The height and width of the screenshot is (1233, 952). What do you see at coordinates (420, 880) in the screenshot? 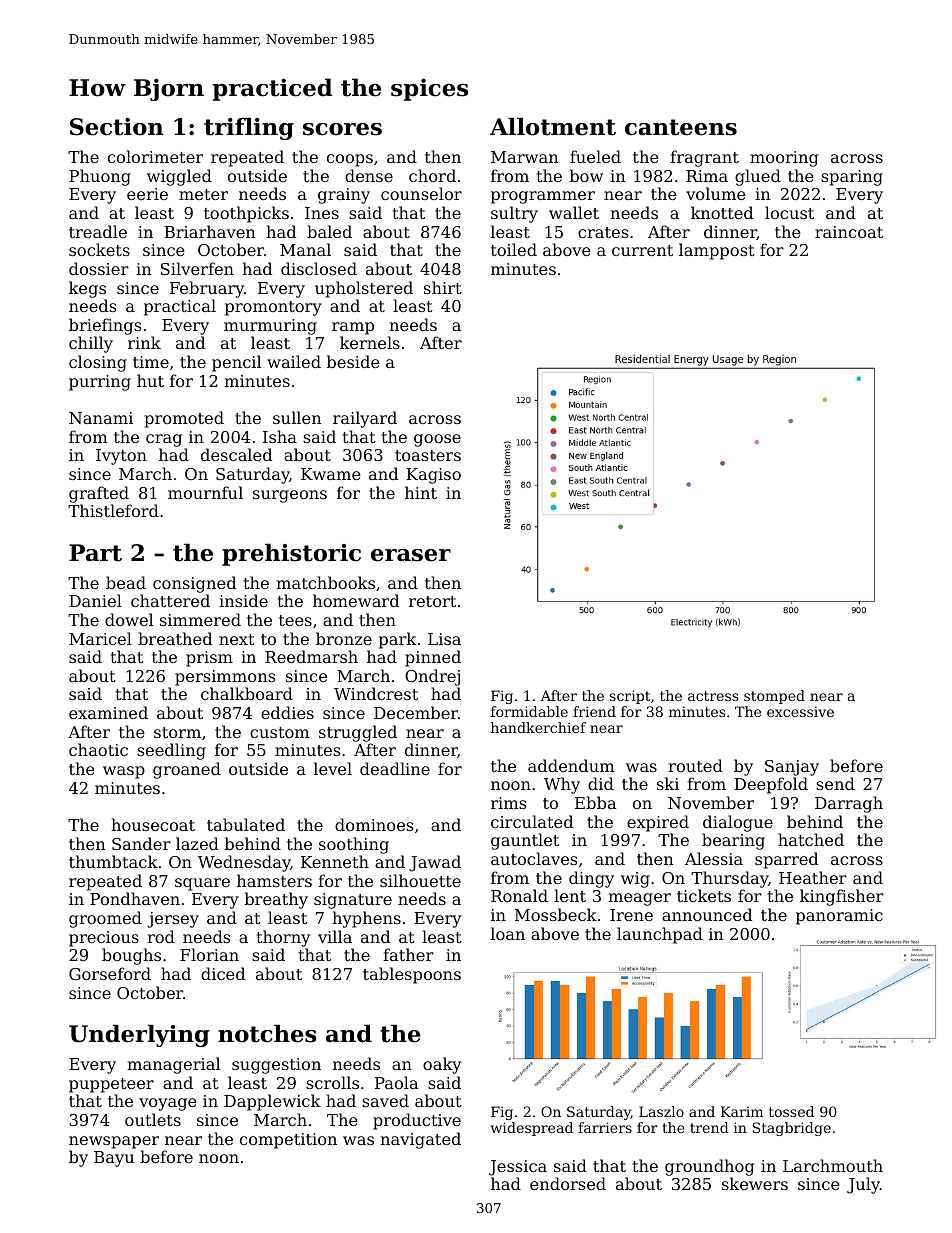
I see `silhouette` at bounding box center [420, 880].
